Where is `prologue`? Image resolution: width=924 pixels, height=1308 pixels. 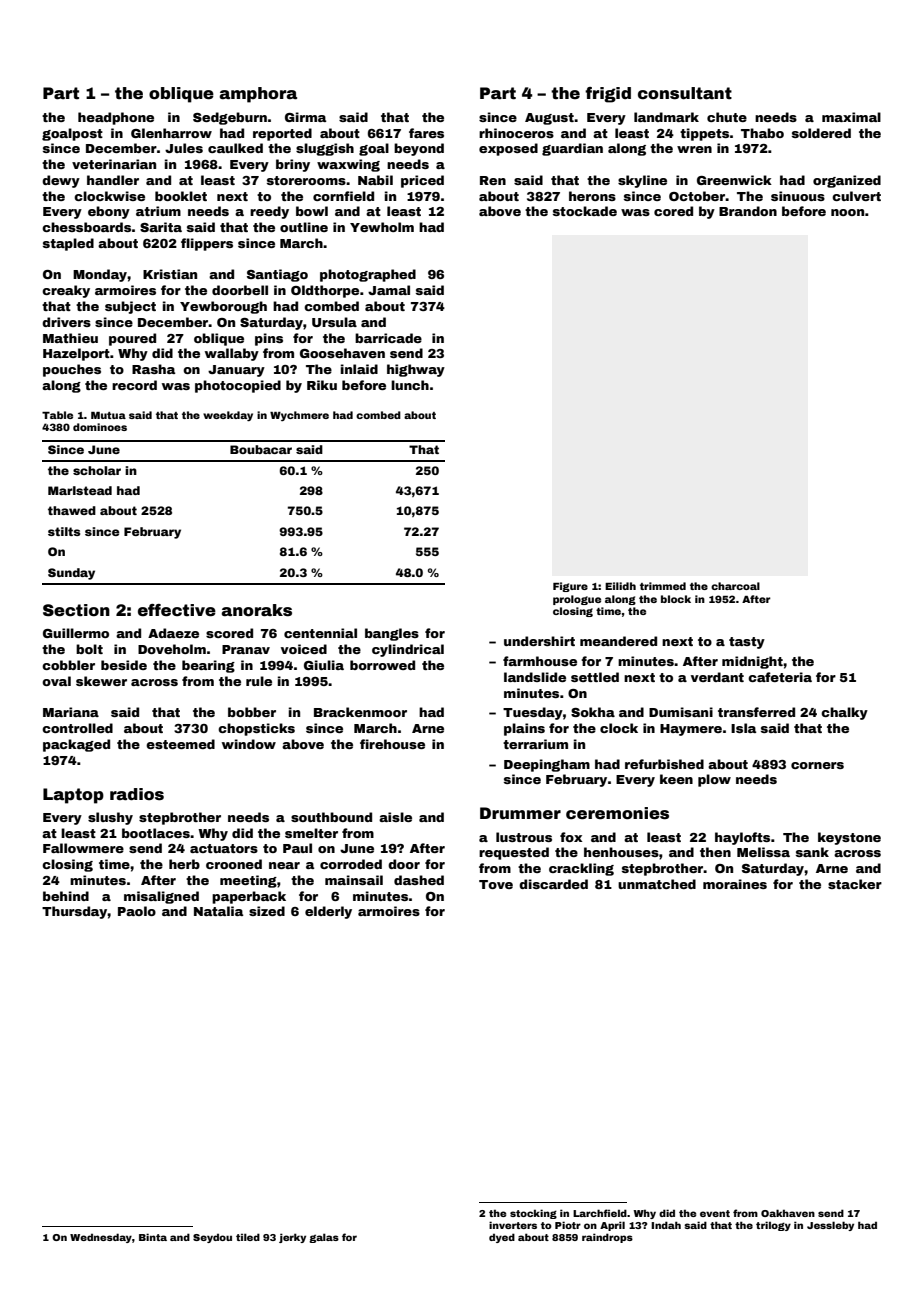 prologue is located at coordinates (577, 600).
